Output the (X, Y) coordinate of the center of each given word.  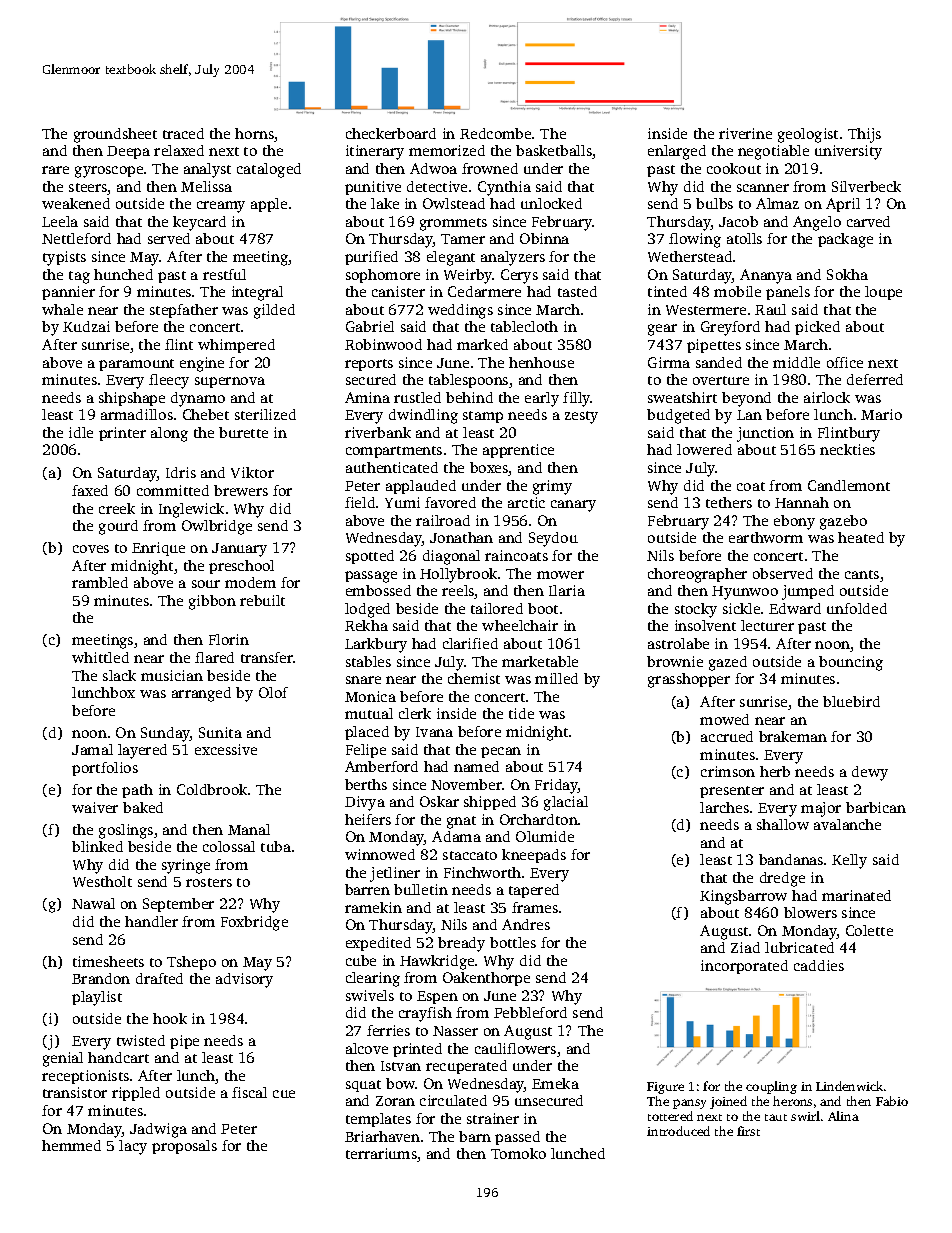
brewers (241, 490)
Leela (60, 221)
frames (535, 907)
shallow (783, 824)
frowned (490, 168)
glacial (566, 803)
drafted (159, 978)
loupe (883, 293)
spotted (370, 557)
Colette (869, 930)
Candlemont (849, 485)
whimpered (236, 346)
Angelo (817, 223)
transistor (75, 1092)
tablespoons (468, 381)
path (137, 791)
